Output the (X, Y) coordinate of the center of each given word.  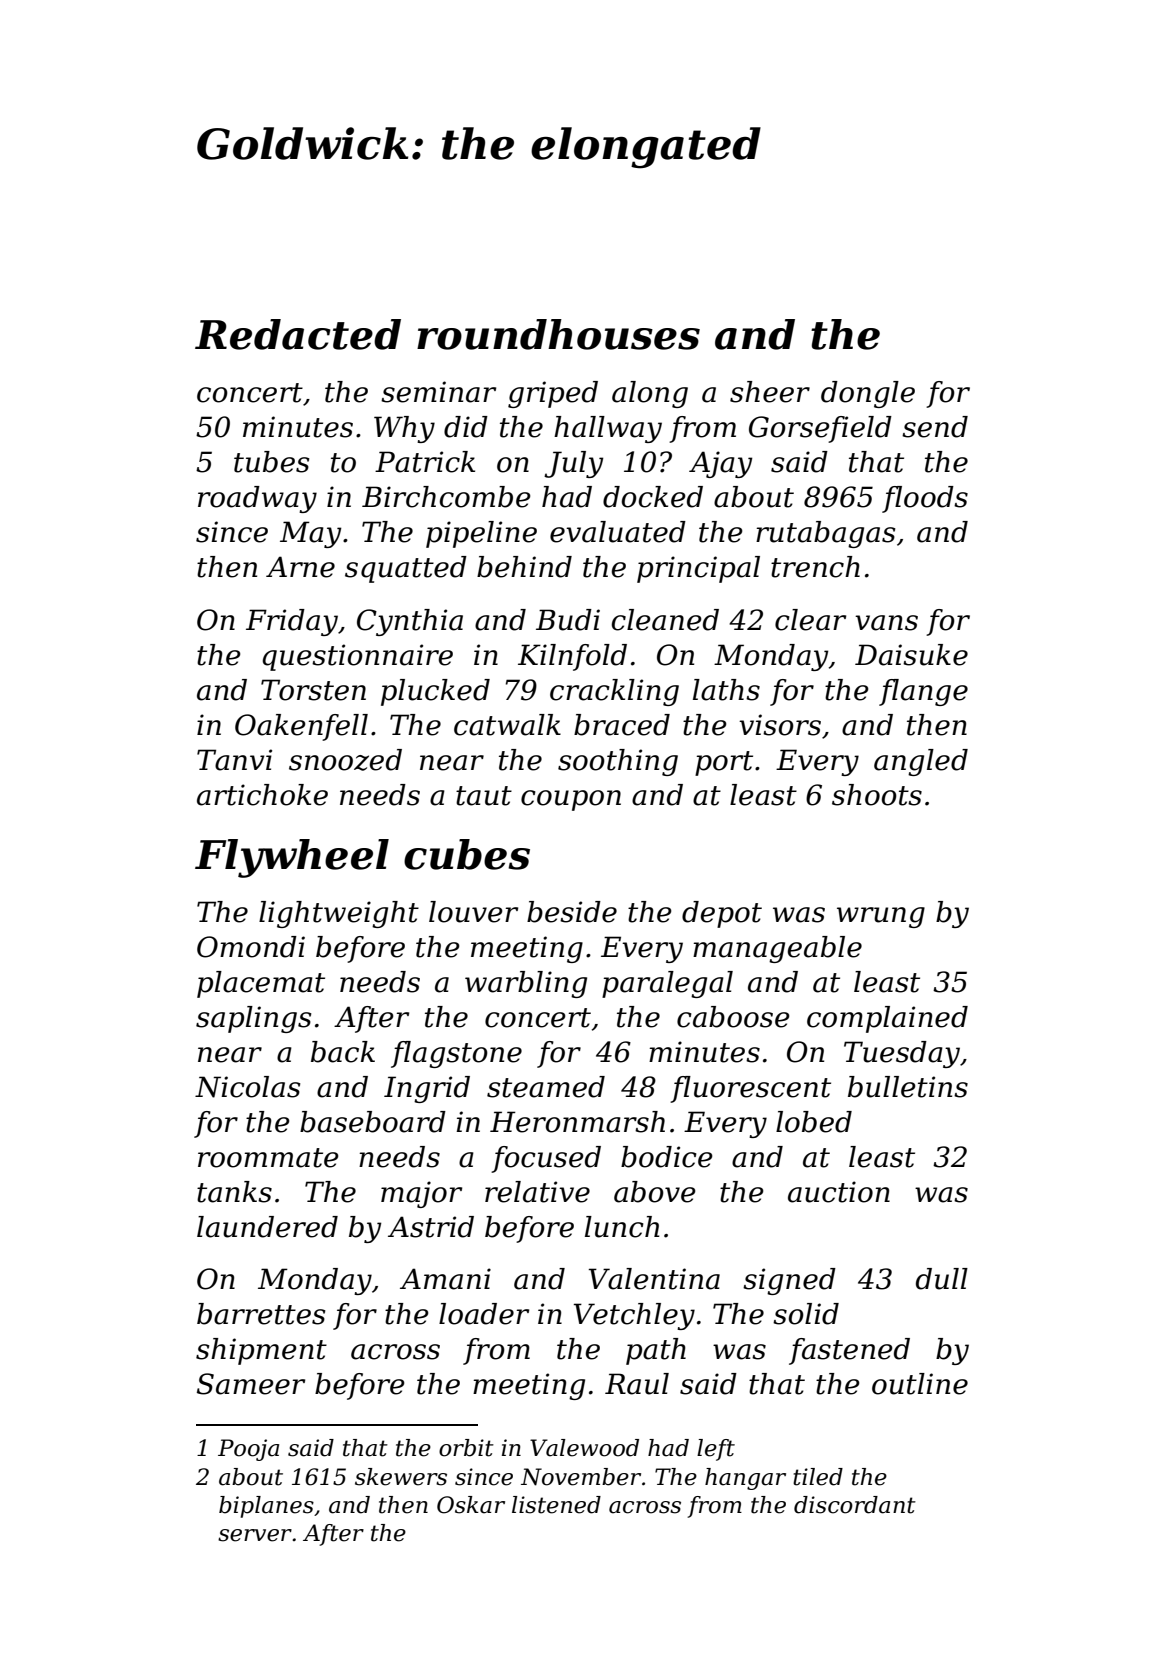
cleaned (665, 620)
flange (923, 692)
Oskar (471, 1505)
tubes (271, 462)
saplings (253, 1019)
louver (473, 912)
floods (925, 499)
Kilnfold (572, 657)
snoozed (345, 760)
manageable (777, 949)
